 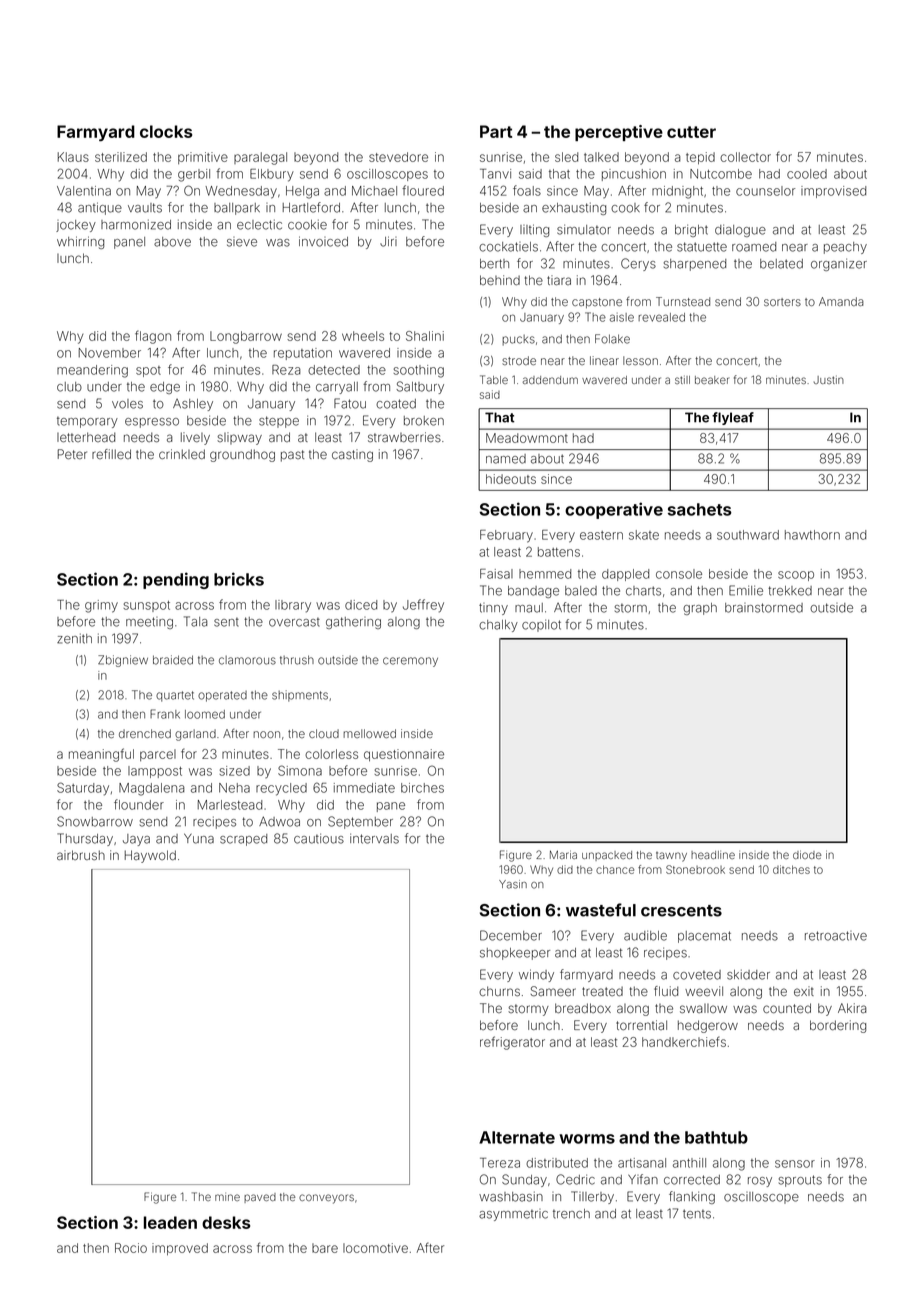 I want to click on beaker, so click(x=712, y=380).
